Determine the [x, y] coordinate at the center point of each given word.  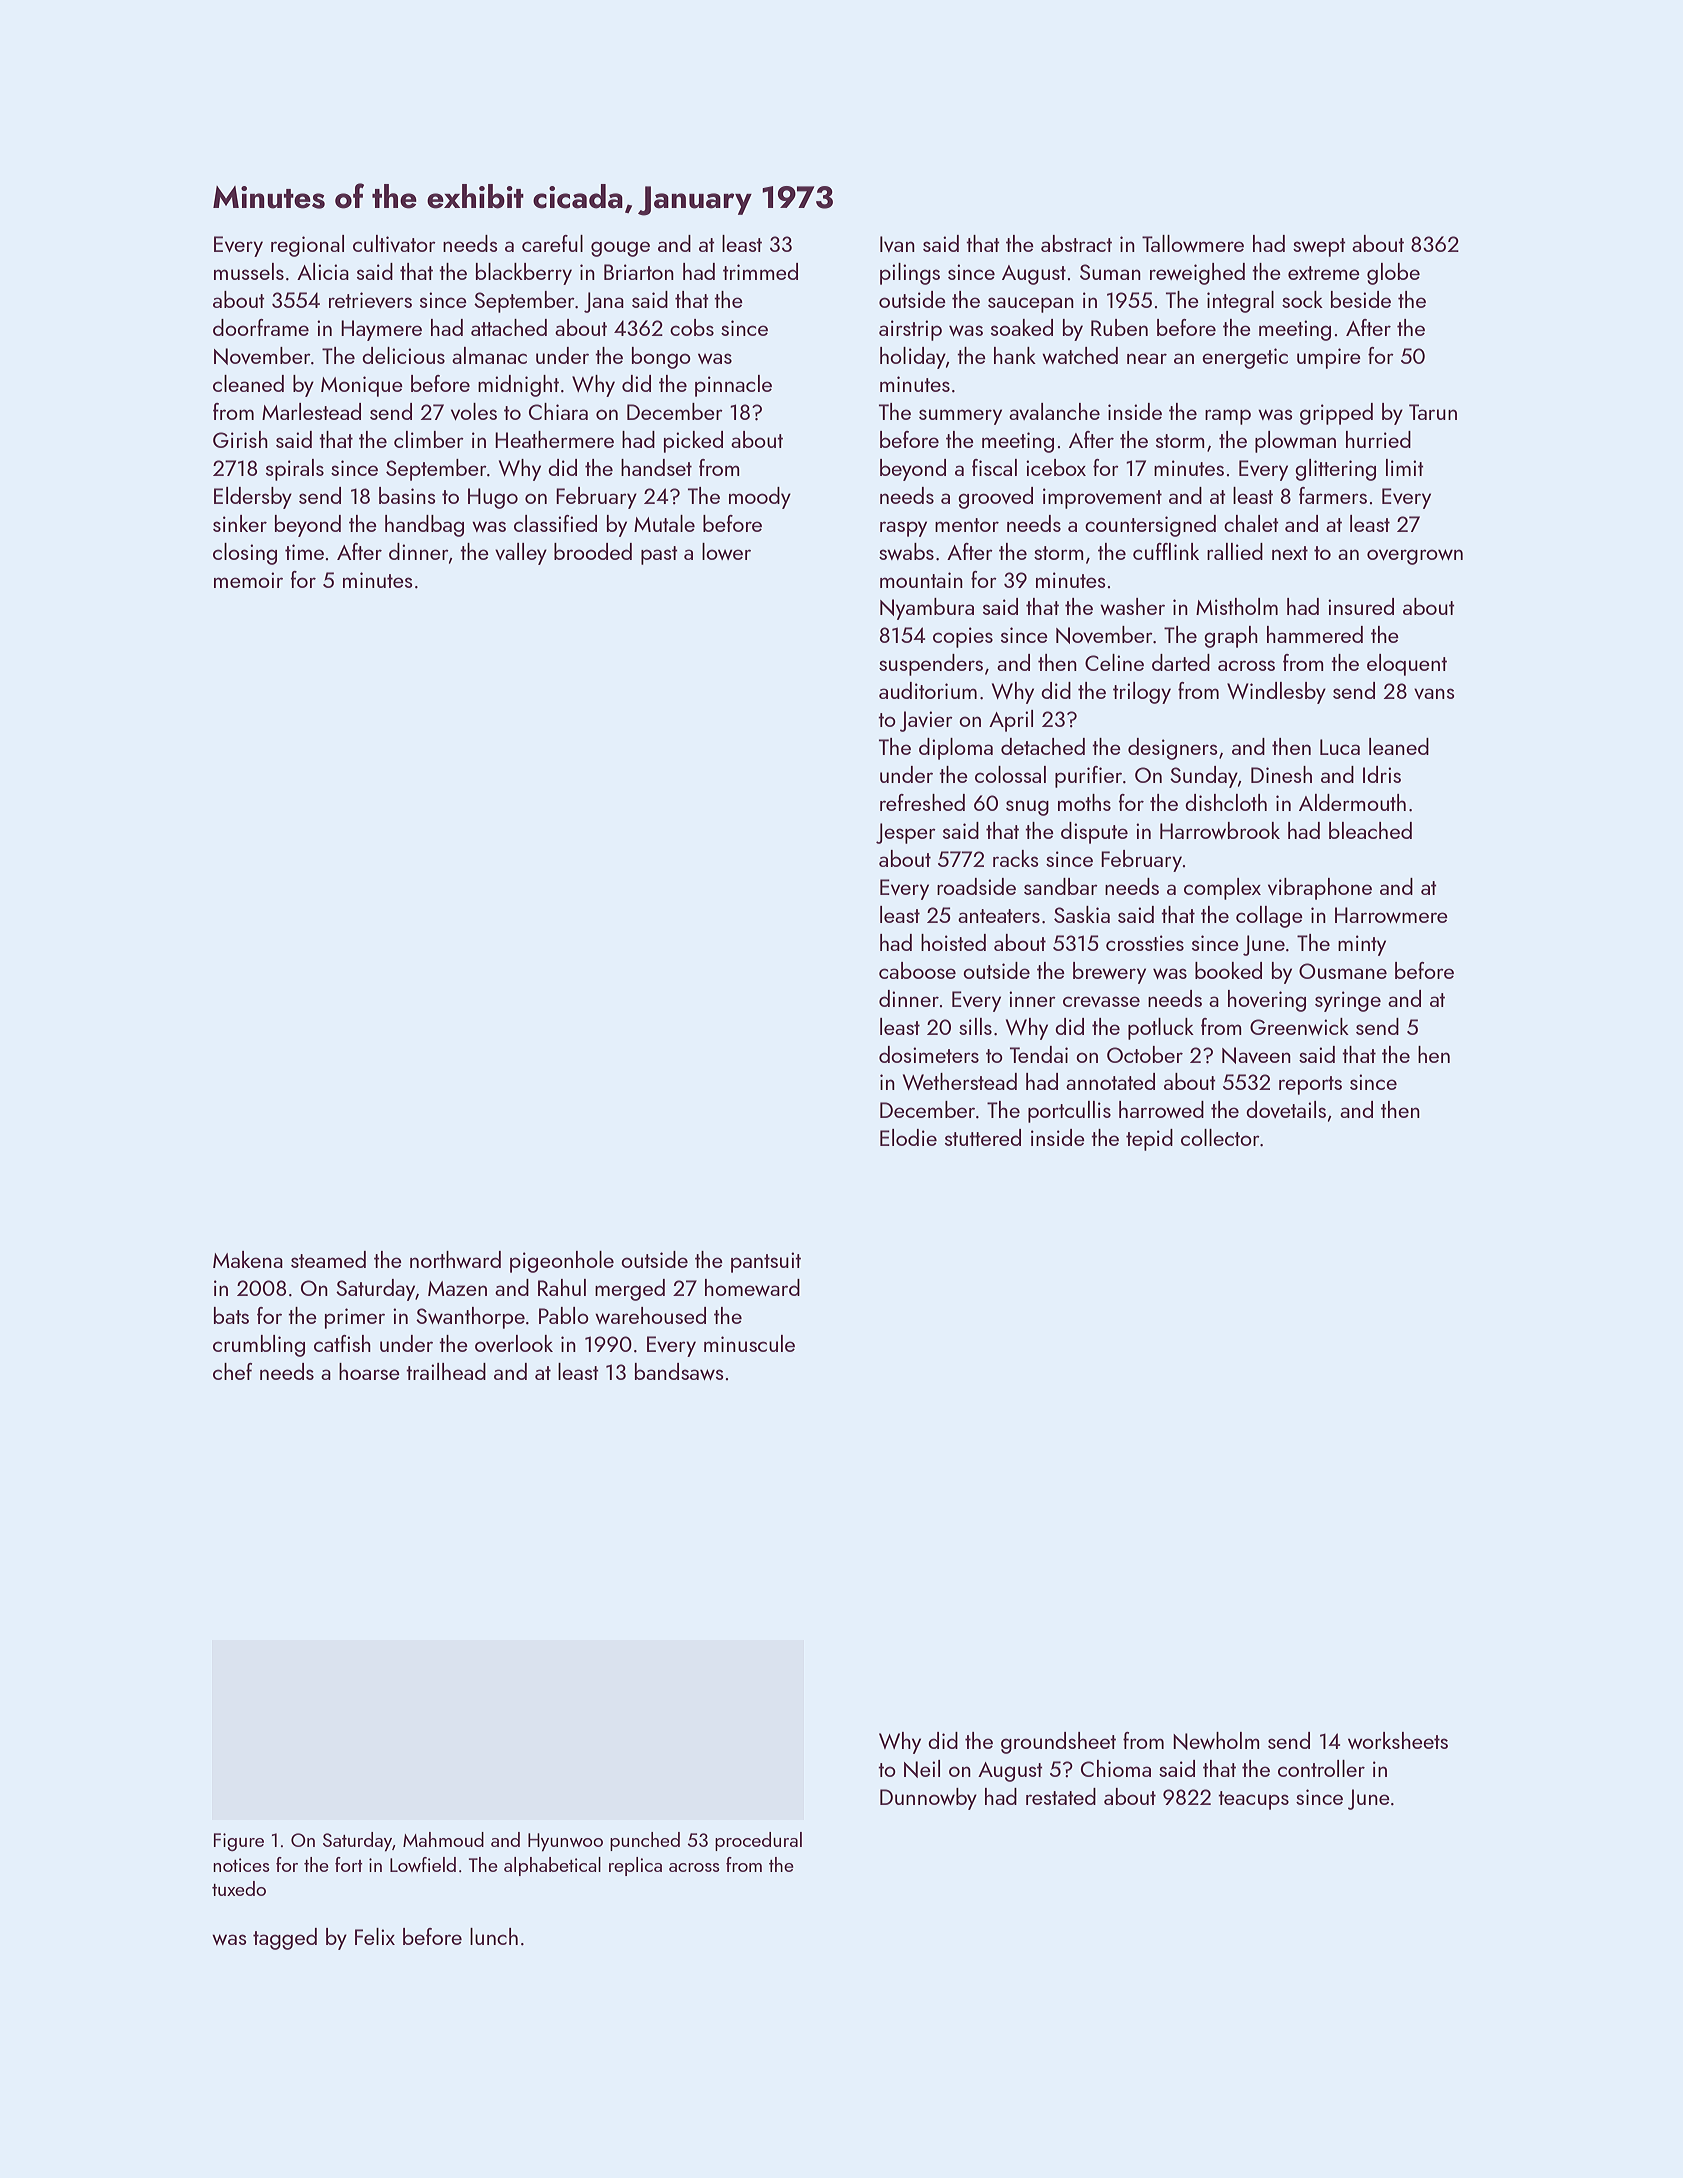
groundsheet [1058, 1743]
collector [1220, 1137]
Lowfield [423, 1864]
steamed [328, 1259]
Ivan [897, 244]
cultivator [394, 243]
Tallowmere [1193, 243]
